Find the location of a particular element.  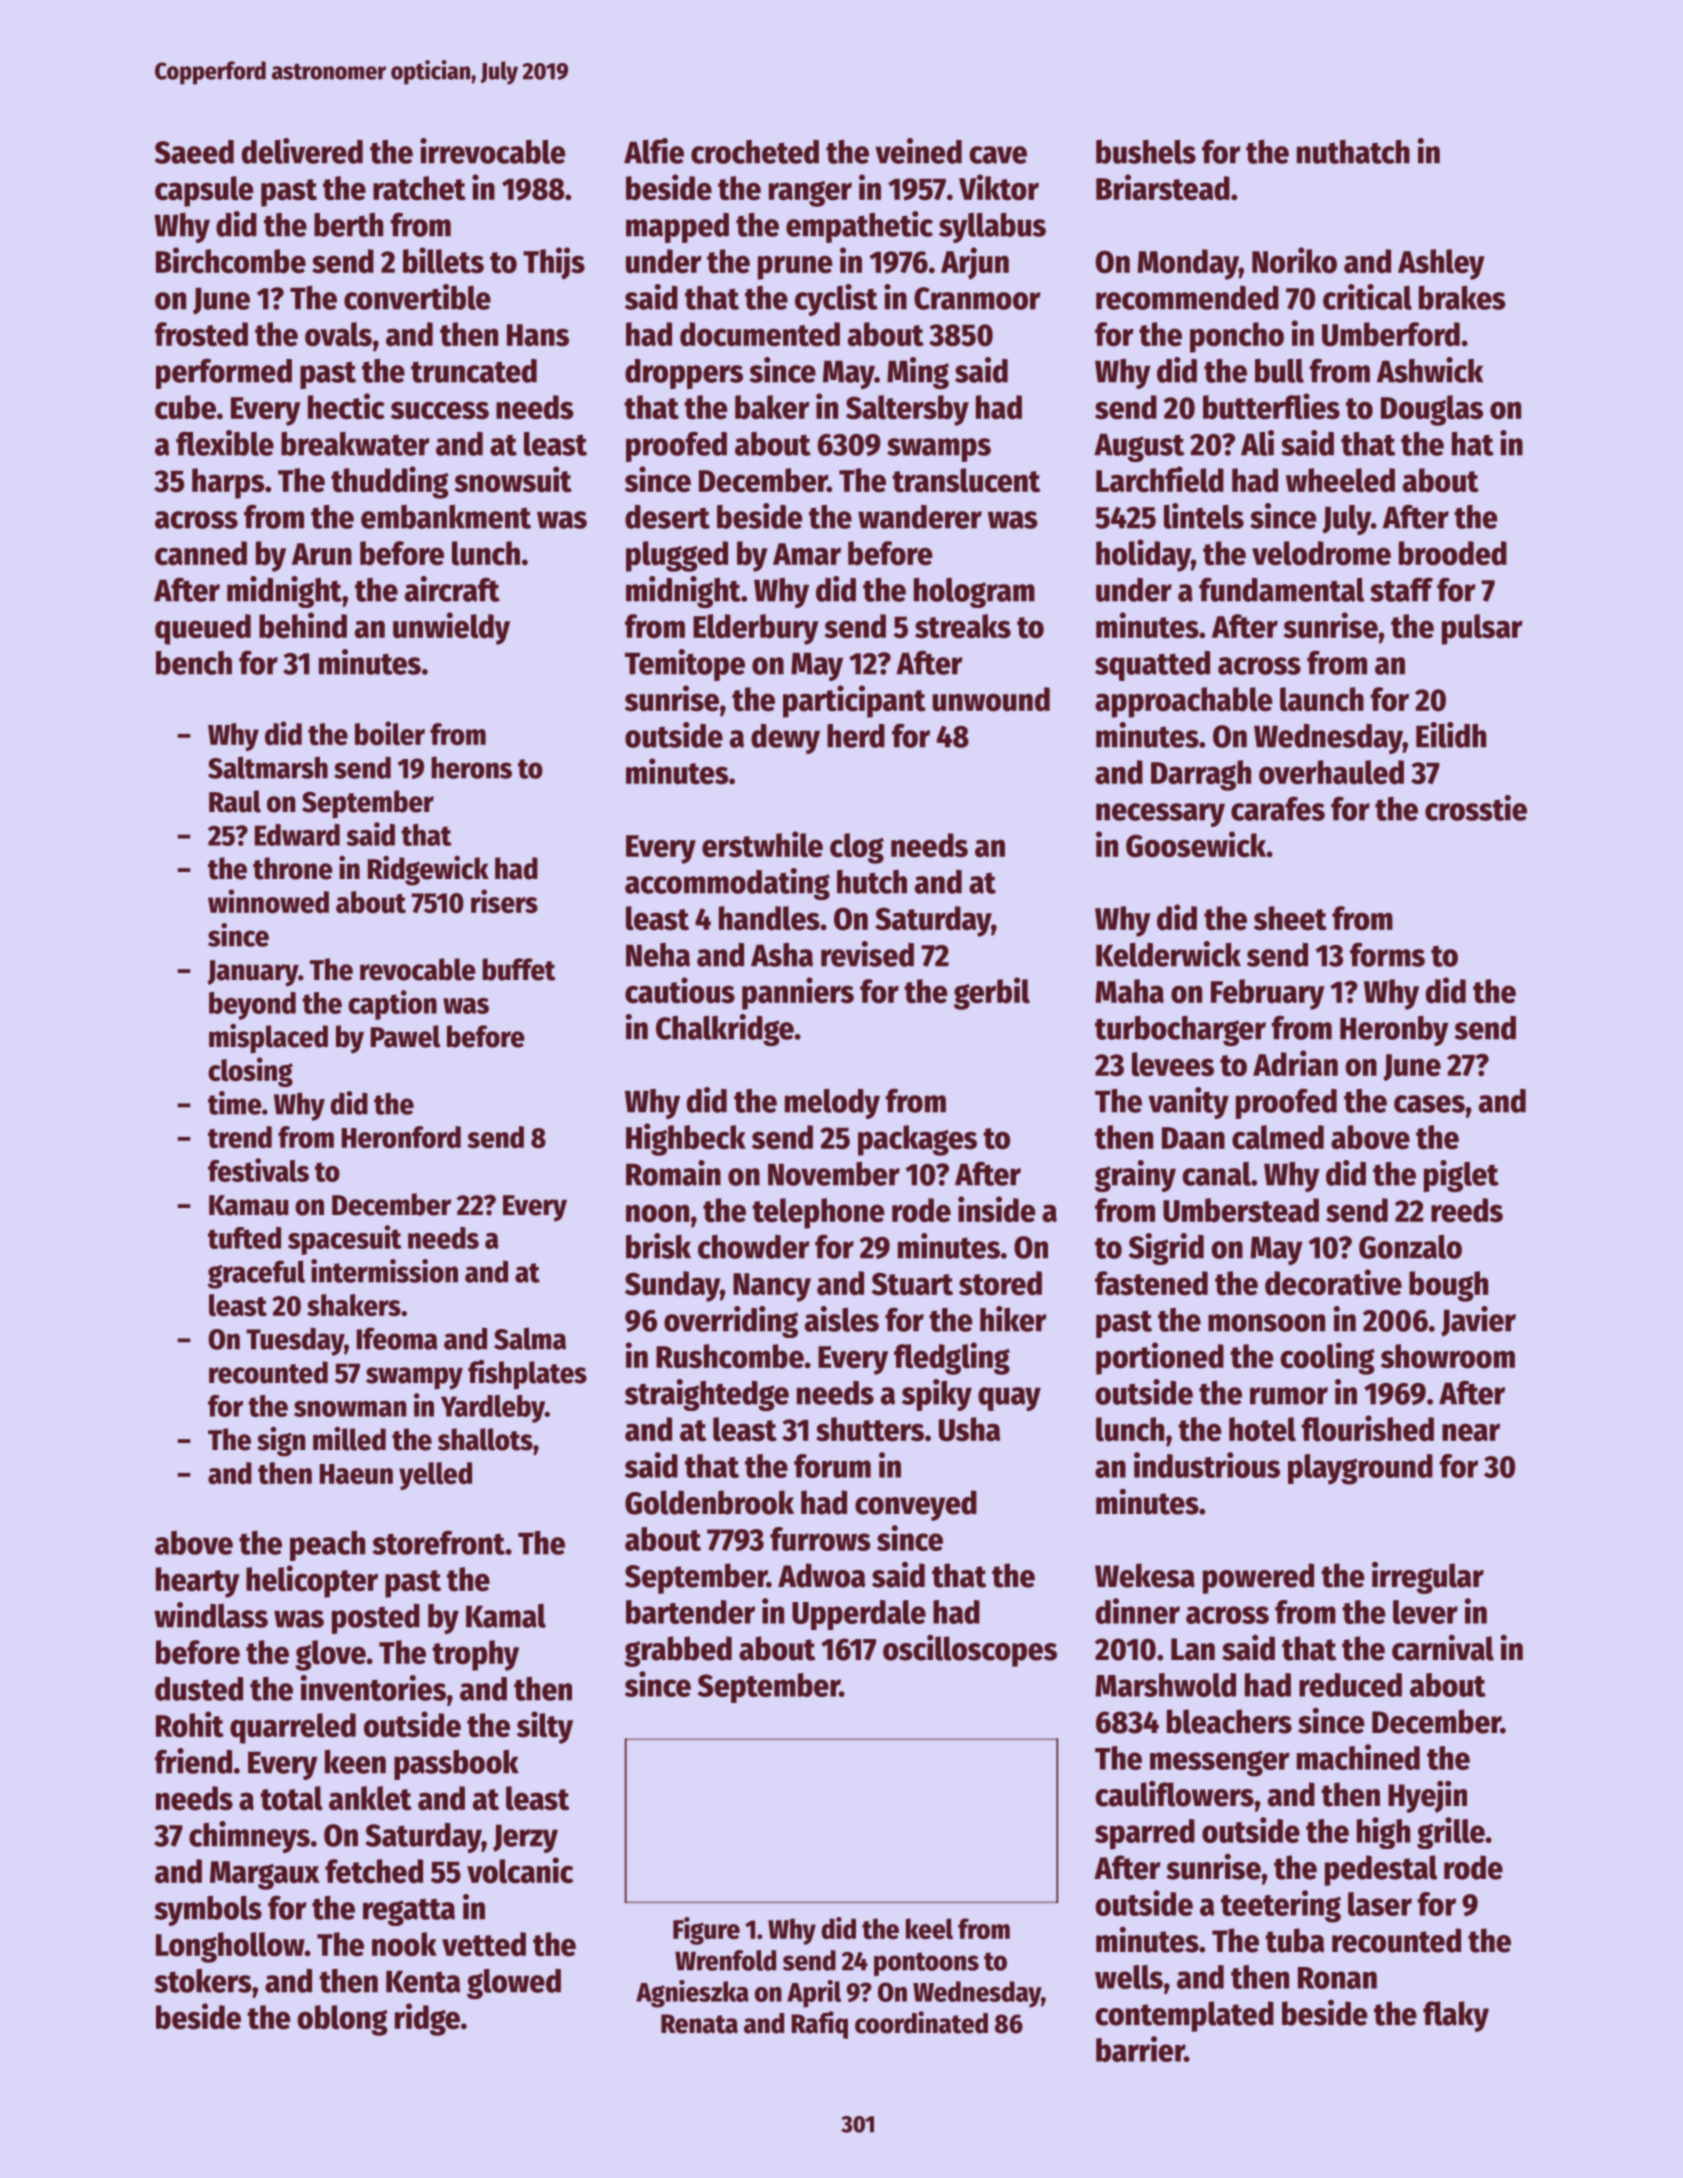

Alfie is located at coordinates (654, 151).
